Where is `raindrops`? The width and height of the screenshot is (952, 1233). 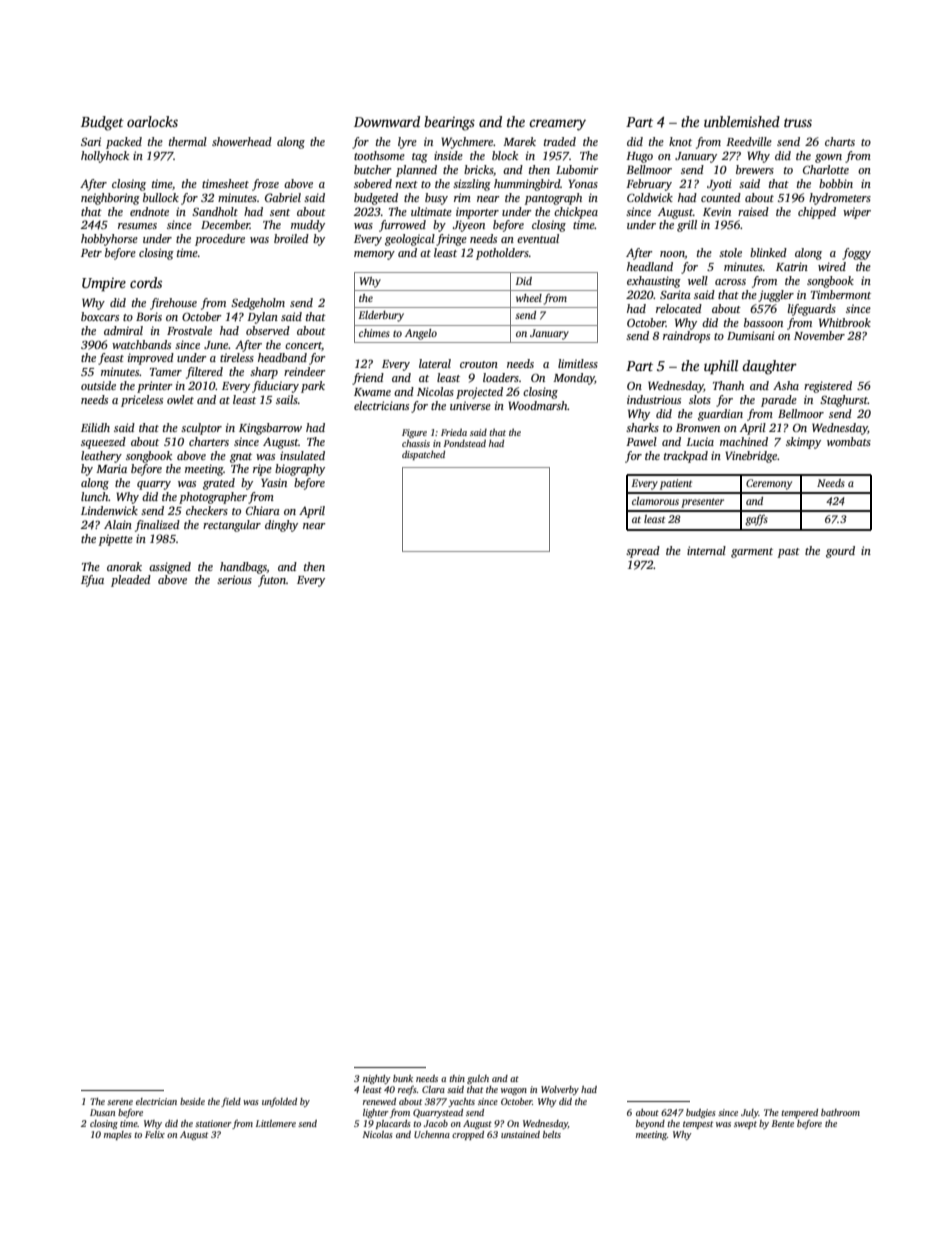
raindrops is located at coordinates (686, 337).
